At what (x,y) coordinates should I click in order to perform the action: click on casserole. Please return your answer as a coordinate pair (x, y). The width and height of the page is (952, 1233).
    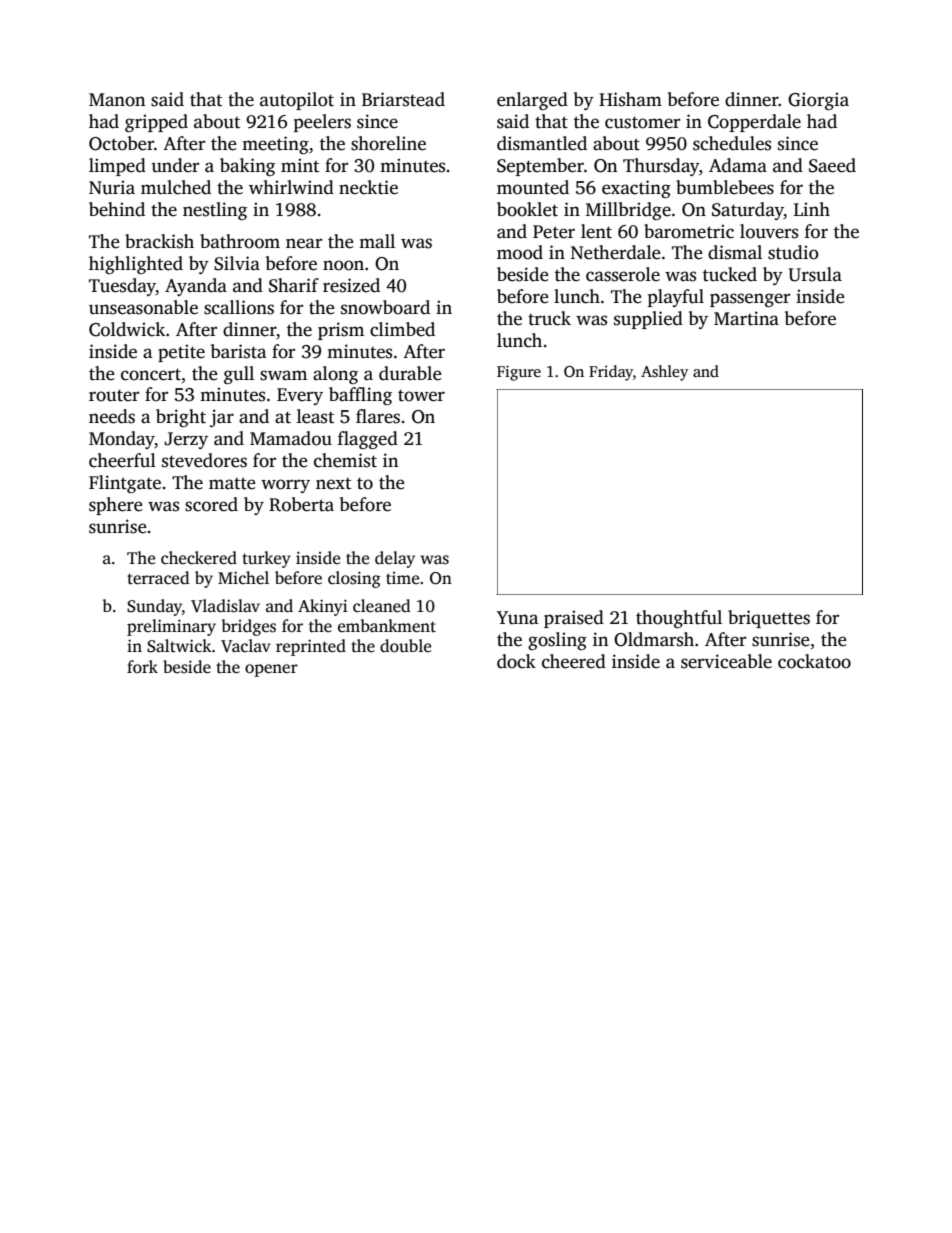
    Looking at the image, I should click on (623, 274).
